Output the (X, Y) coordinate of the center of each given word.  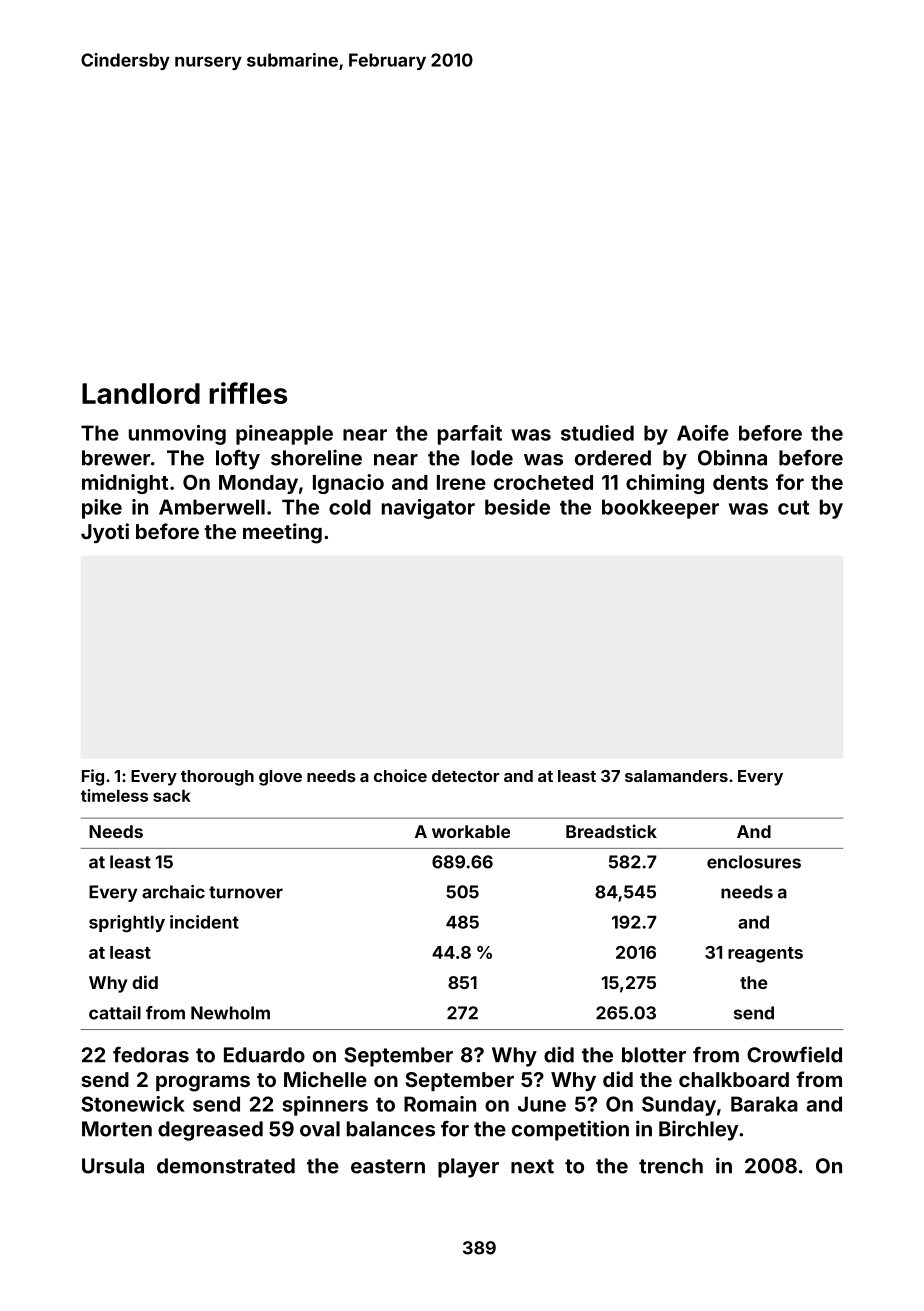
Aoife (703, 433)
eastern (388, 1166)
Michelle (325, 1079)
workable (471, 831)
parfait (470, 435)
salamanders (676, 776)
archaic (173, 892)
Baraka (764, 1104)
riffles (248, 393)
